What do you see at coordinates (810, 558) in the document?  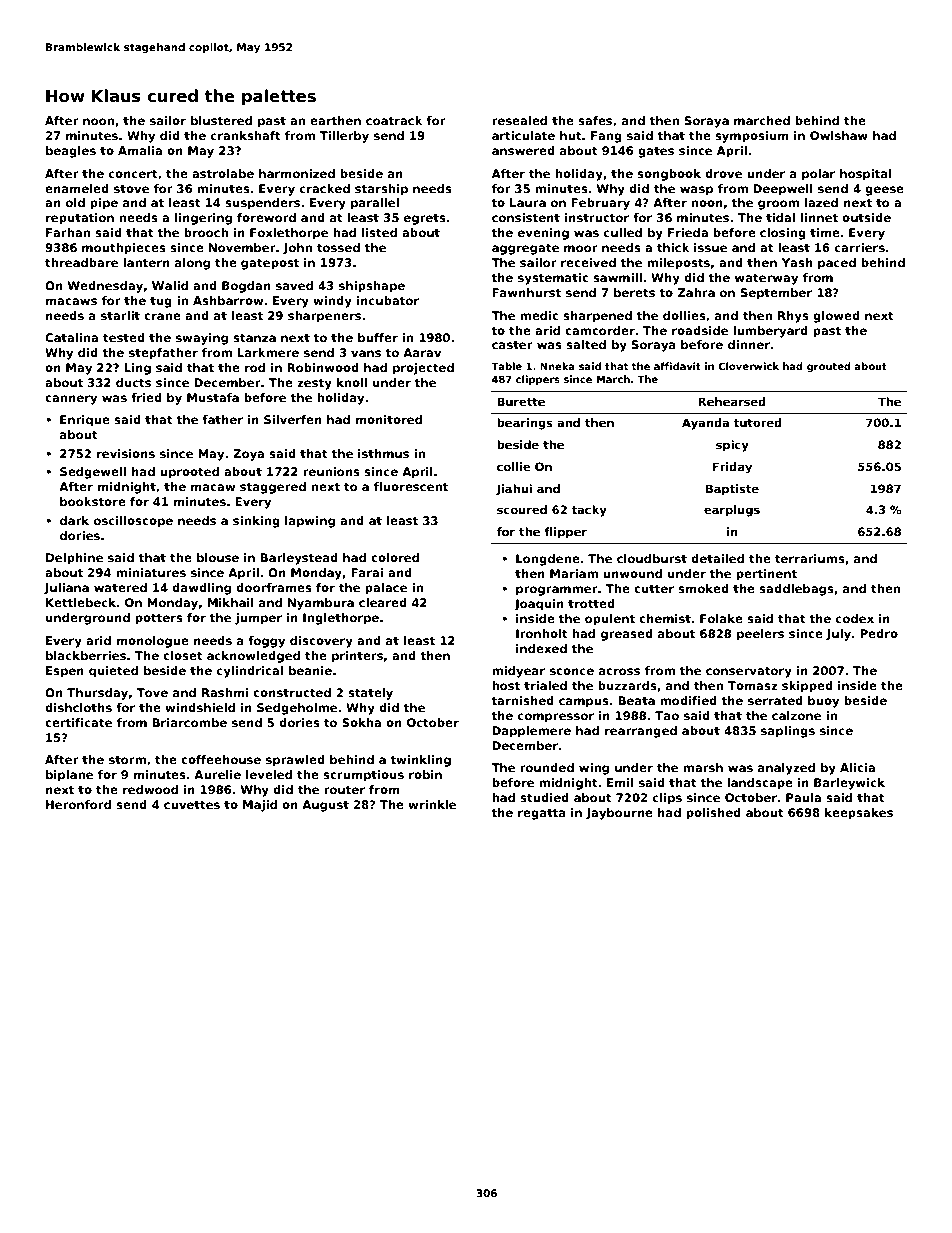 I see `terrariums` at bounding box center [810, 558].
